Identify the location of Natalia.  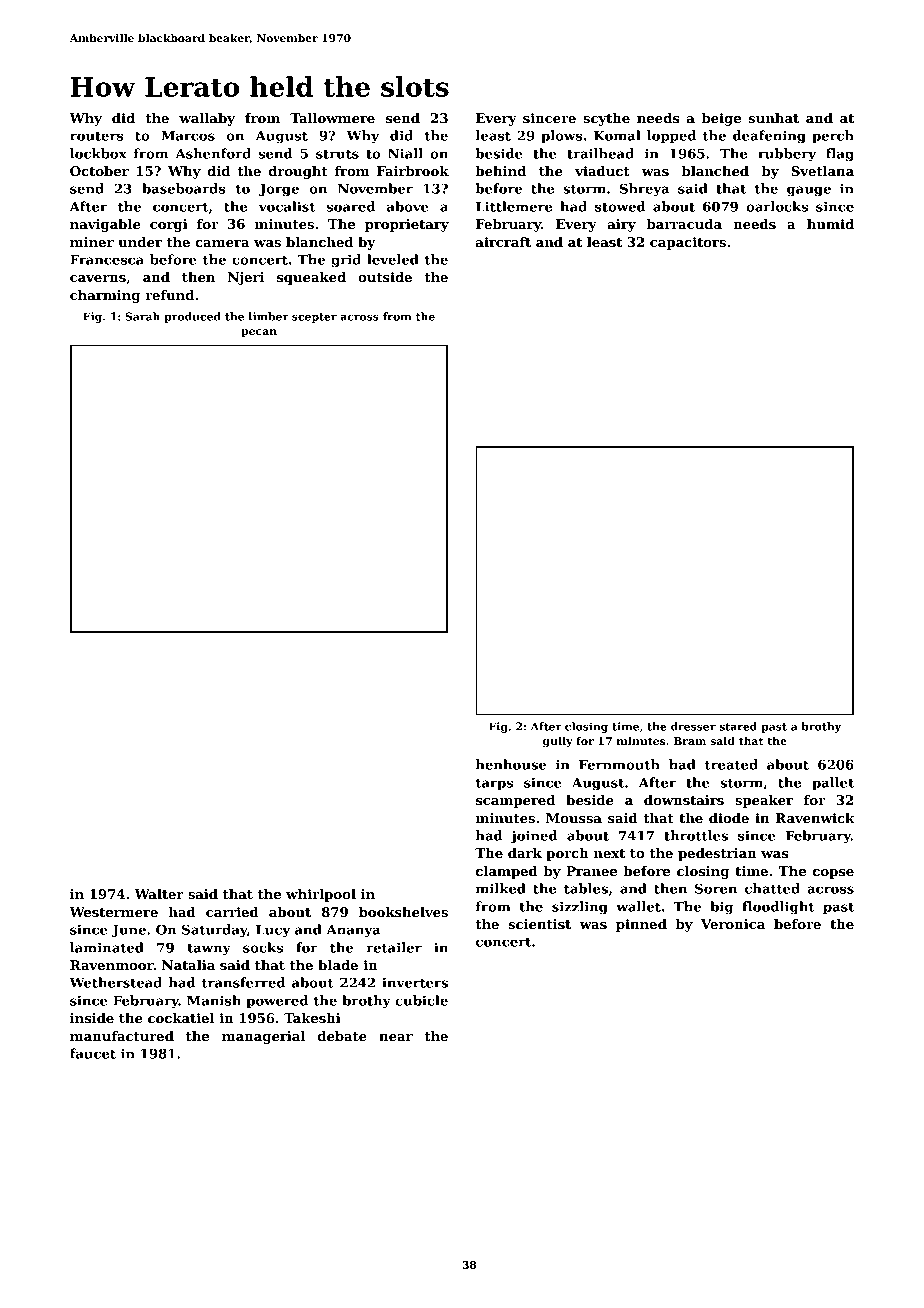
(188, 965).
